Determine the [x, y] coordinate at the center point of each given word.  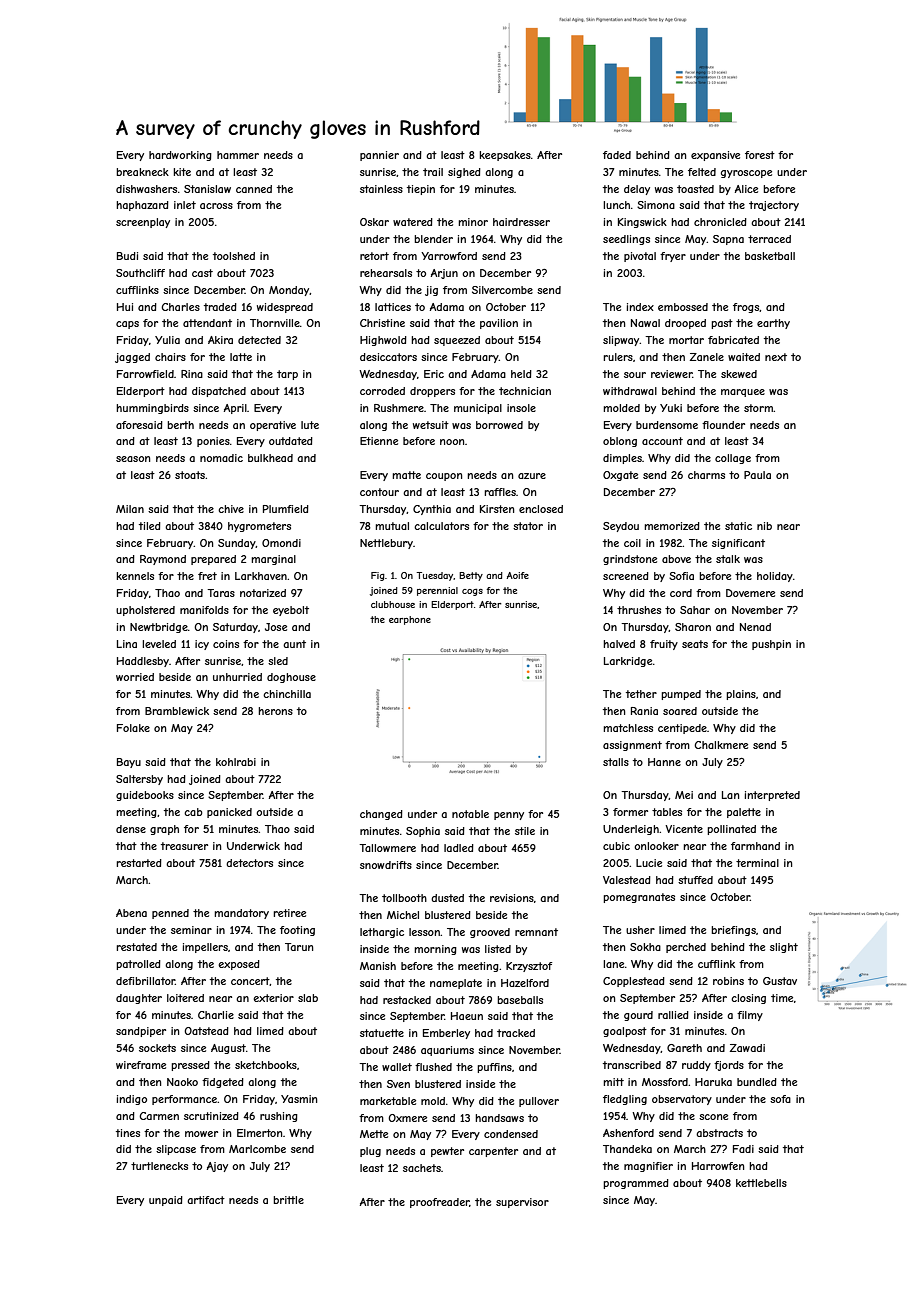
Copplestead [634, 982]
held [521, 374]
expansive [715, 156]
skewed [739, 374]
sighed [464, 173]
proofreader [440, 1203]
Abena [131, 913]
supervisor [522, 1203]
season [133, 459]
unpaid [166, 1201]
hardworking [180, 156]
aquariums [447, 1051]
